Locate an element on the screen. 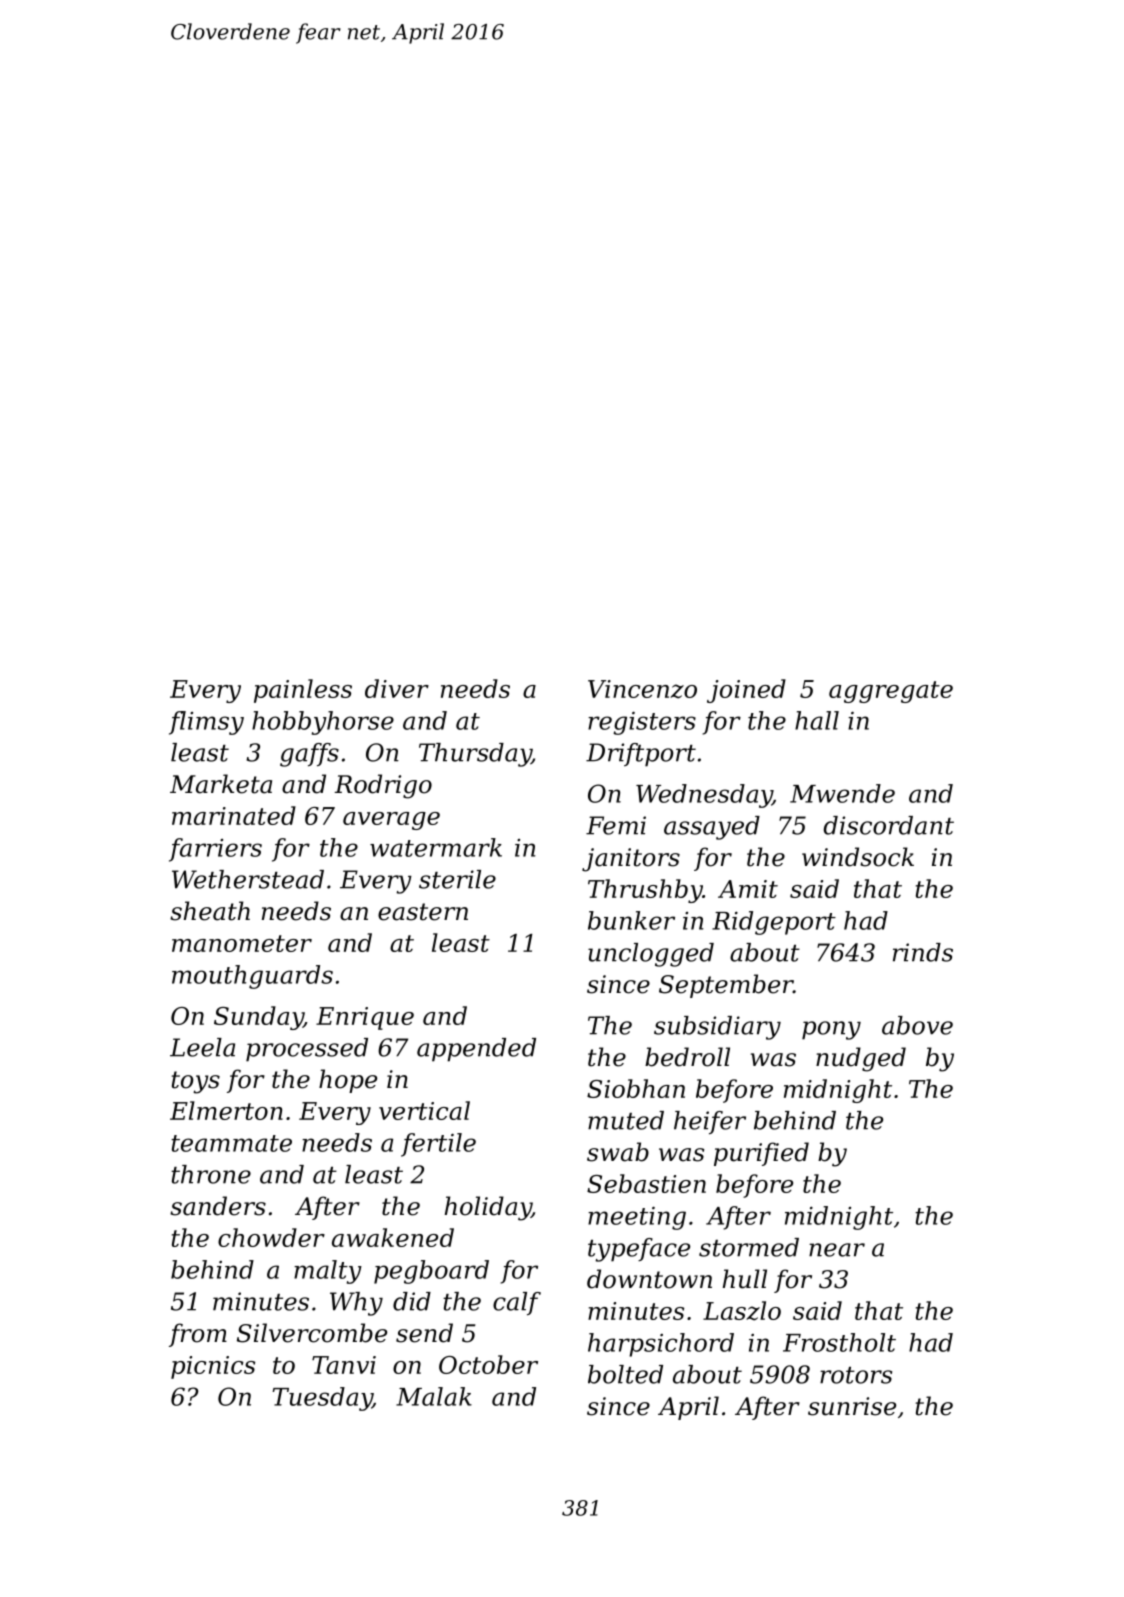 This screenshot has width=1124, height=1597. Tuesday is located at coordinates (322, 1399).
